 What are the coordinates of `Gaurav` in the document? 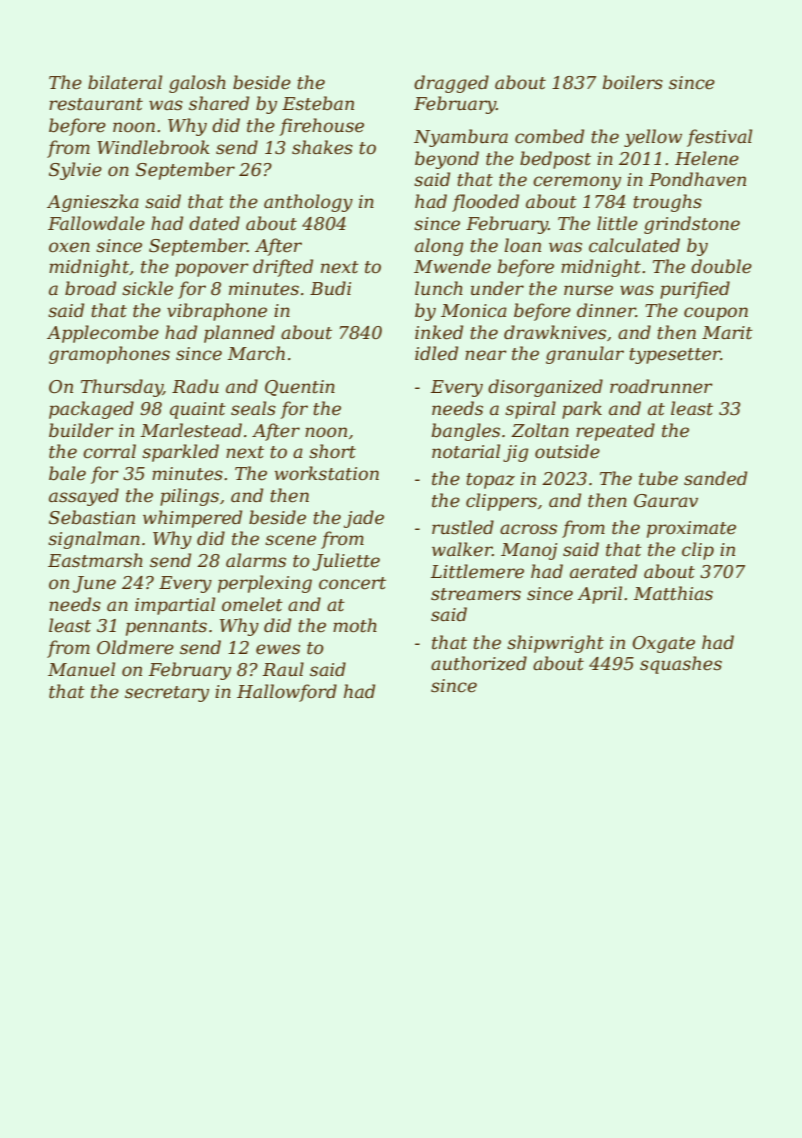 It's located at (666, 501).
